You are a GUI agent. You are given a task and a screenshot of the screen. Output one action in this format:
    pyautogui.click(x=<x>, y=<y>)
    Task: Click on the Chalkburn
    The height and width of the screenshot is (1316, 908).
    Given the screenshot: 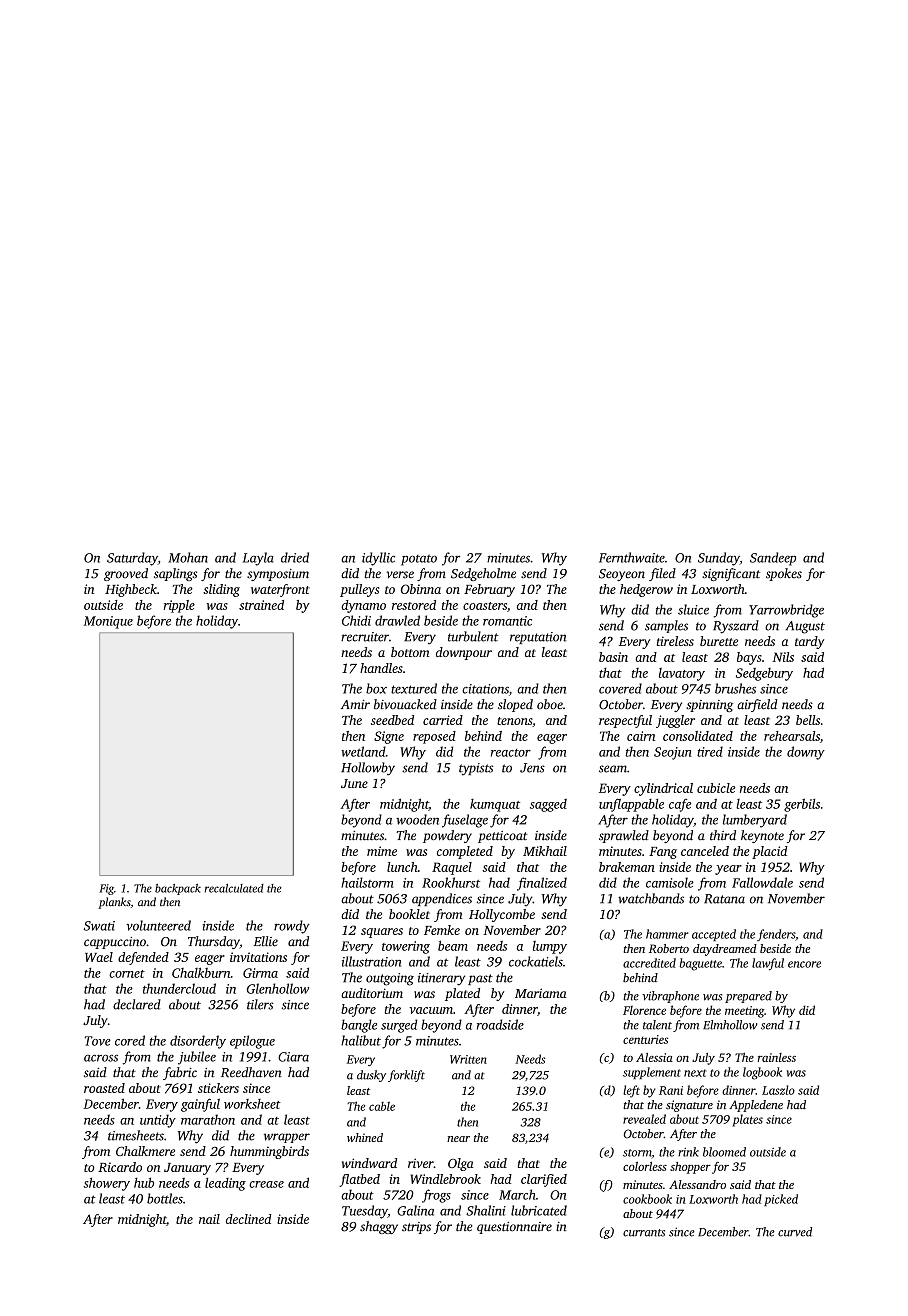 What is the action you would take?
    pyautogui.click(x=201, y=972)
